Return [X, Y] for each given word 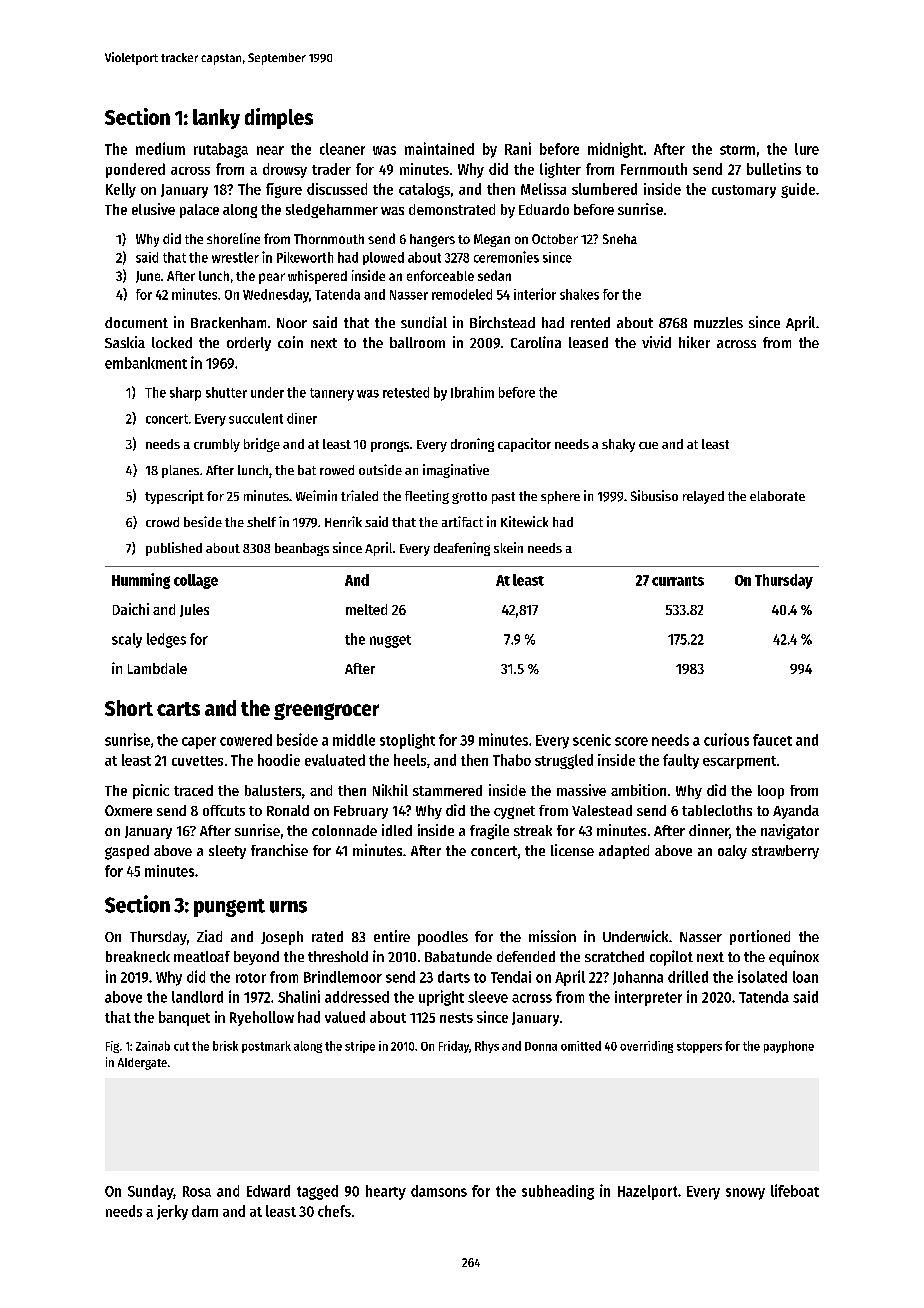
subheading [558, 1192]
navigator [790, 832]
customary [744, 191]
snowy [745, 1194]
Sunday [150, 1192]
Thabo [512, 760]
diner [302, 418]
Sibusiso [654, 495]
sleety [227, 852]
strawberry [785, 852]
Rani [518, 148]
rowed [337, 470]
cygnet [514, 812]
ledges [166, 640]
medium [160, 148]
